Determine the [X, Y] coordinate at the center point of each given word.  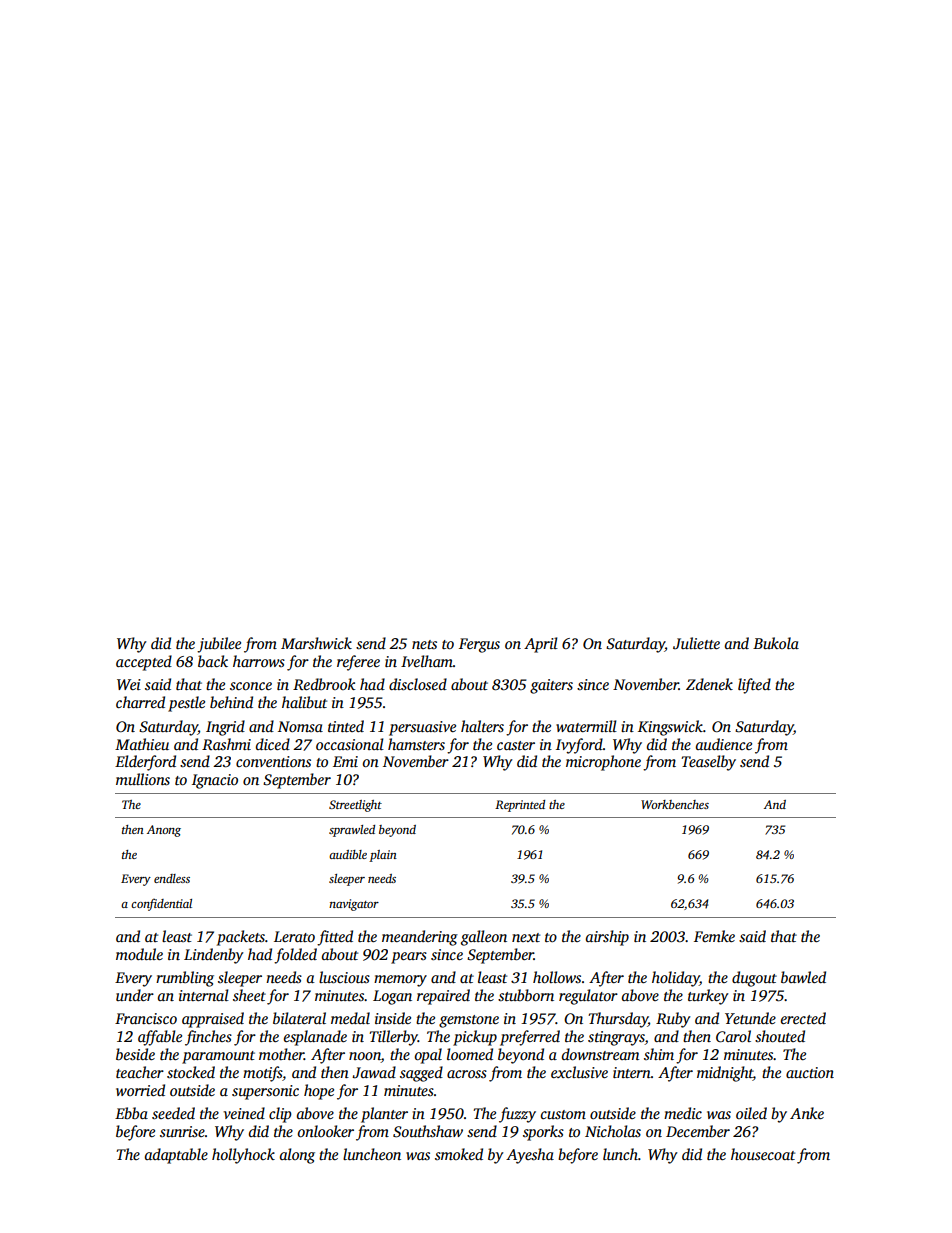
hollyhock [243, 1156]
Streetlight [355, 806]
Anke [807, 1113]
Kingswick [670, 728]
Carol [733, 1036]
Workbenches [675, 804]
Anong [164, 831]
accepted [144, 663]
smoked [459, 1154]
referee [358, 663]
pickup [475, 1038]
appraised [213, 1020]
